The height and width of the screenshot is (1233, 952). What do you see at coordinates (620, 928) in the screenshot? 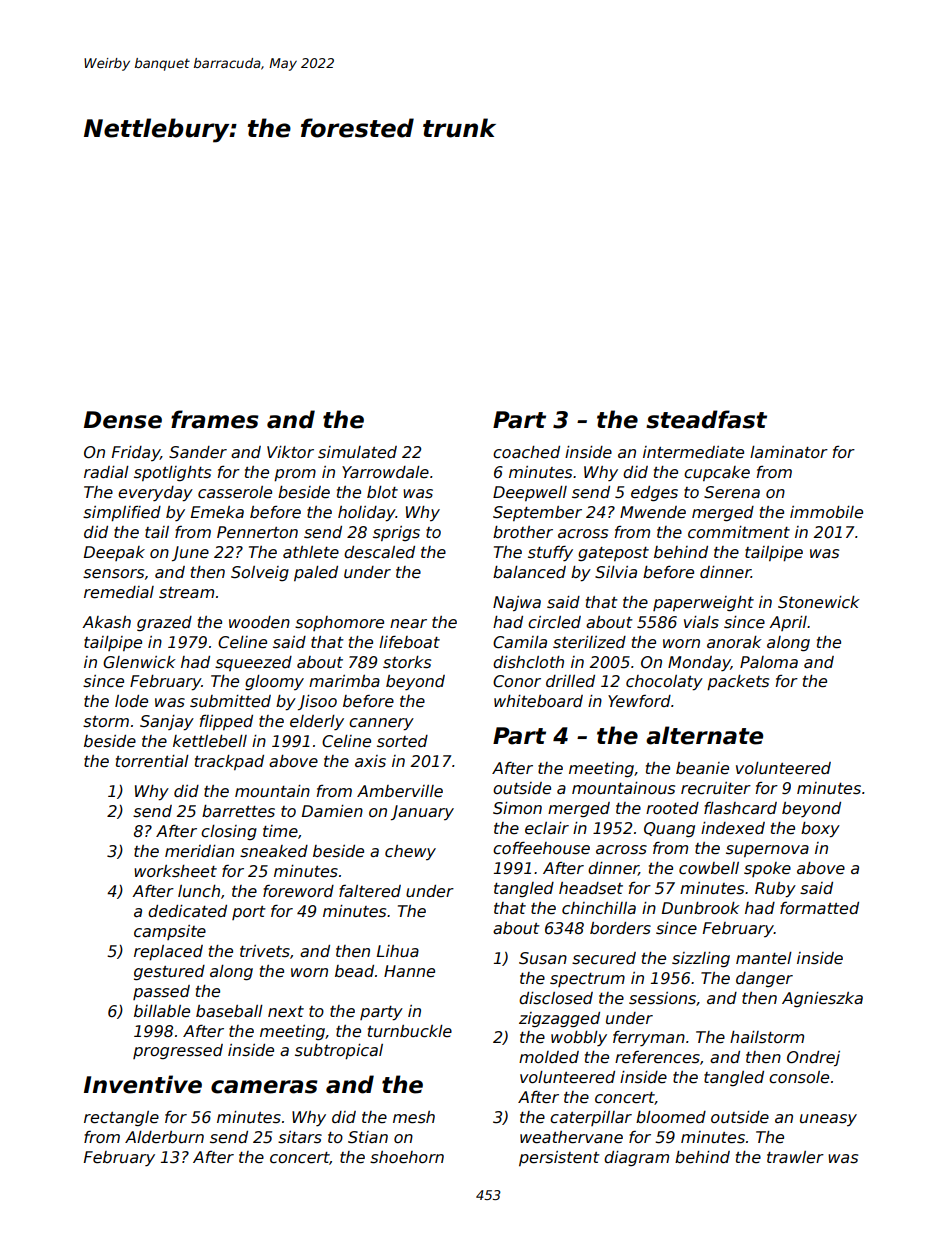
I see `borders` at bounding box center [620, 928].
